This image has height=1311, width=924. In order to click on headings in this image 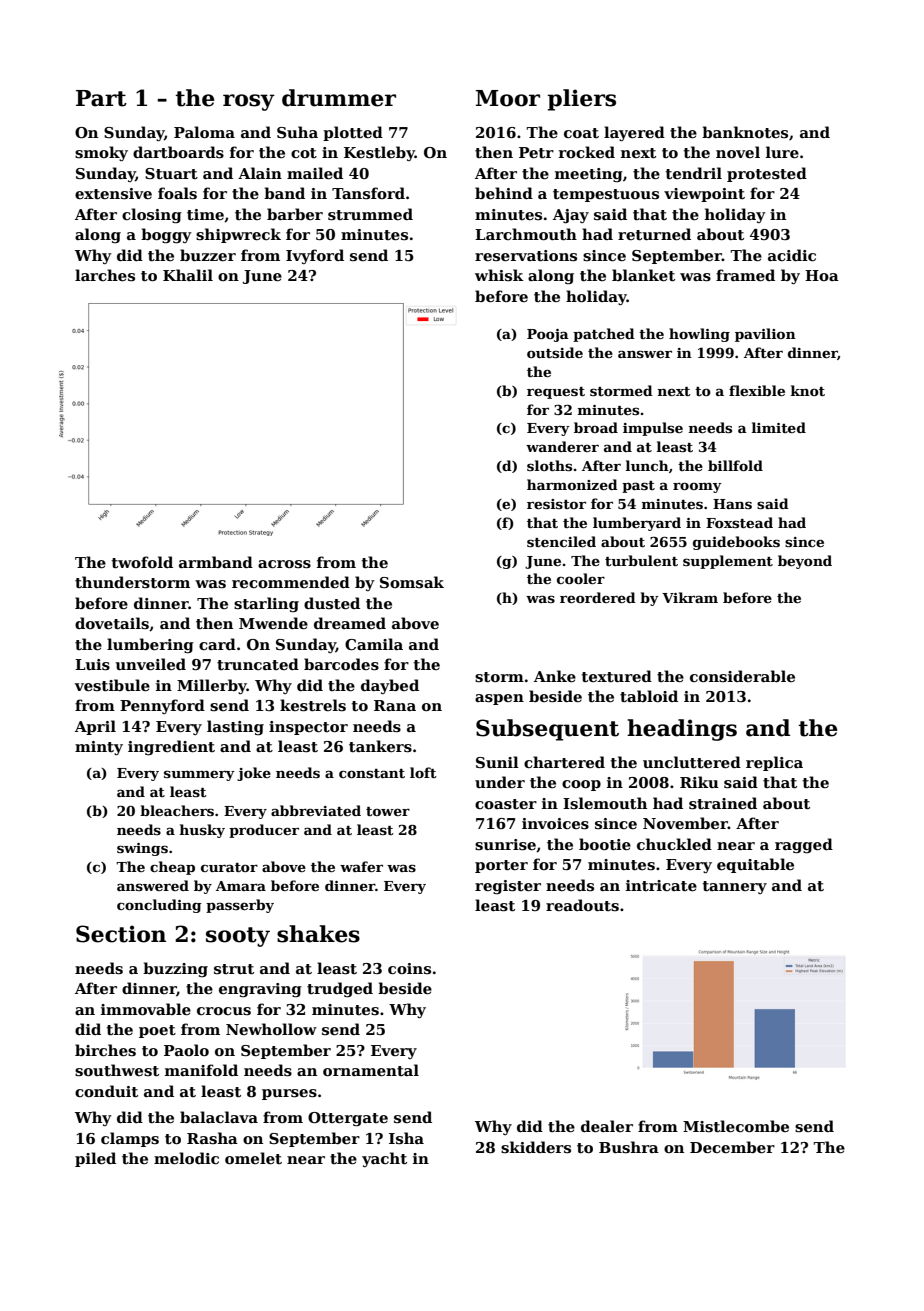, I will do `click(682, 730)`.
